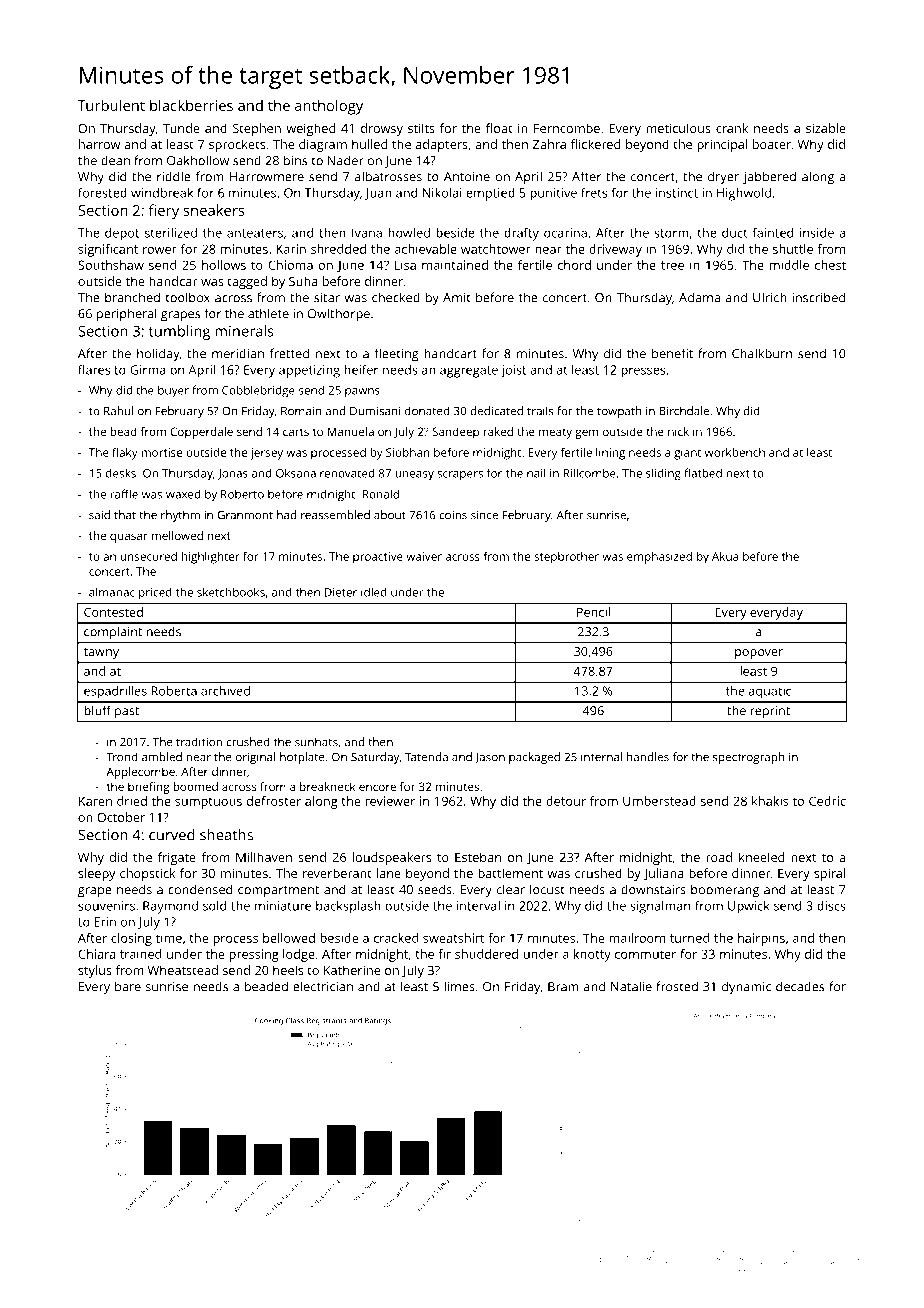 This document has height=1308, width=924. What do you see at coordinates (378, 558) in the document?
I see `proactive` at bounding box center [378, 558].
